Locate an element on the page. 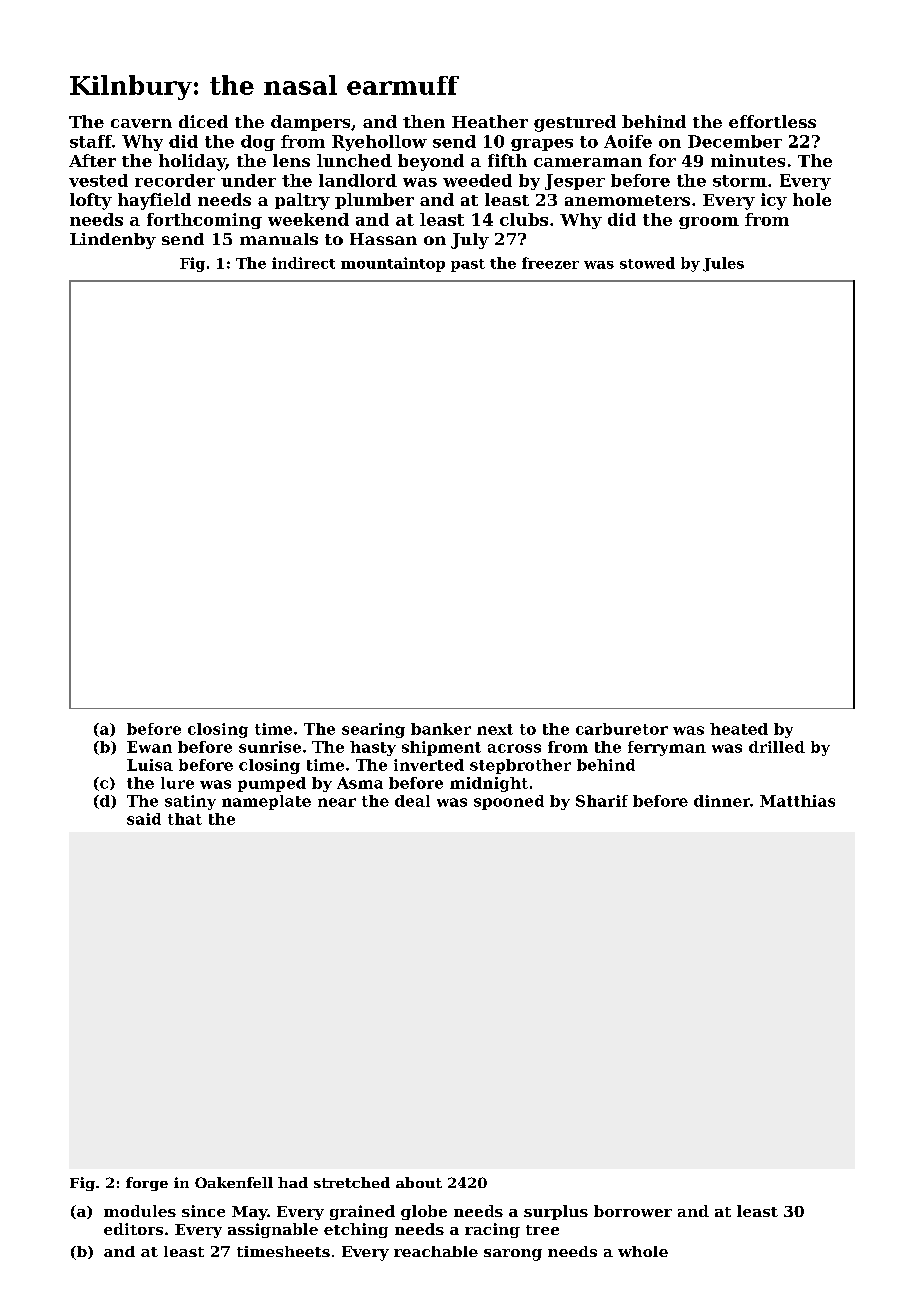  hayfield is located at coordinates (154, 201).
